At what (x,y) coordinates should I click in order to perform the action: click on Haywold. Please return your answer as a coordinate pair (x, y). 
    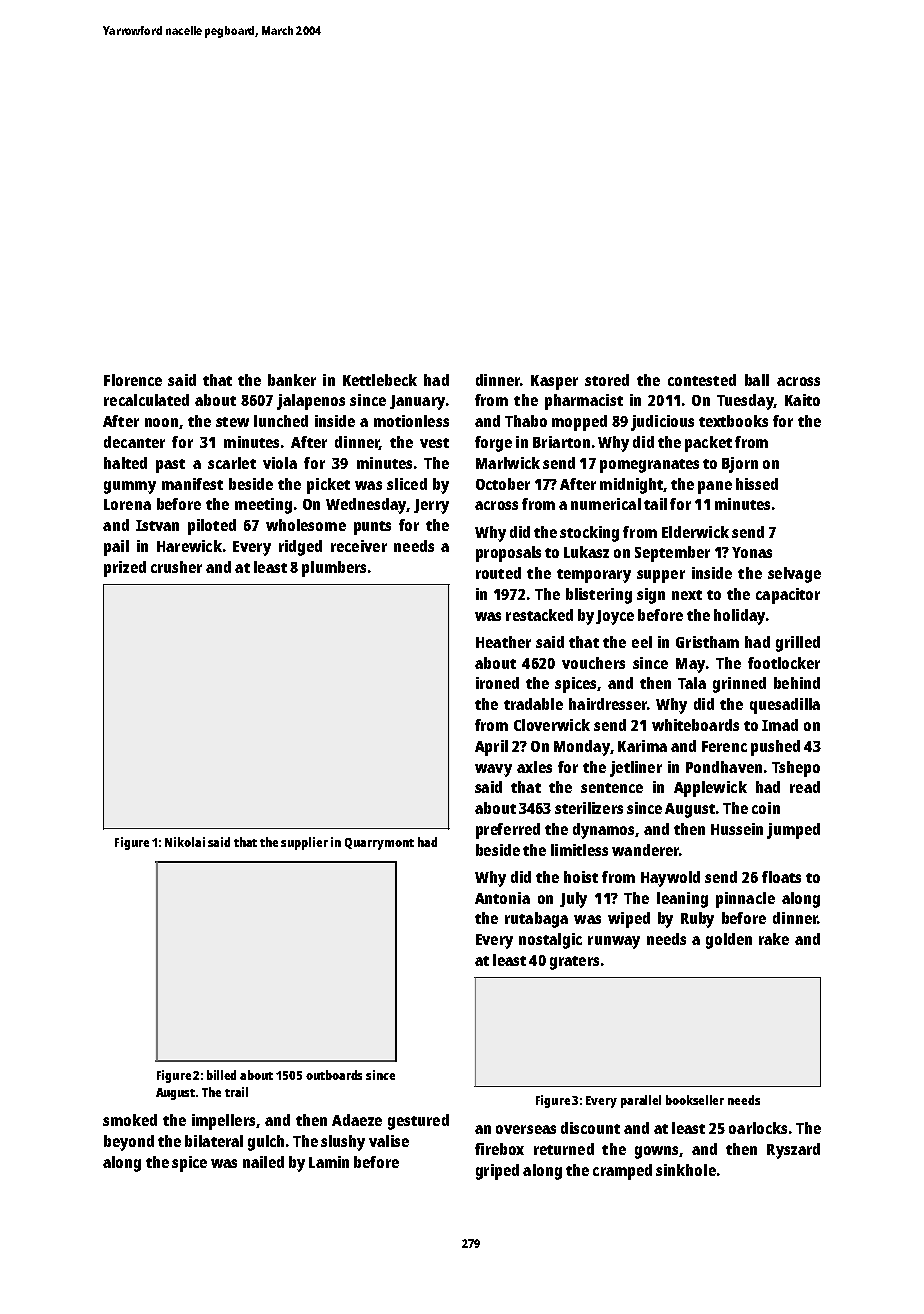
    Looking at the image, I should click on (670, 879).
